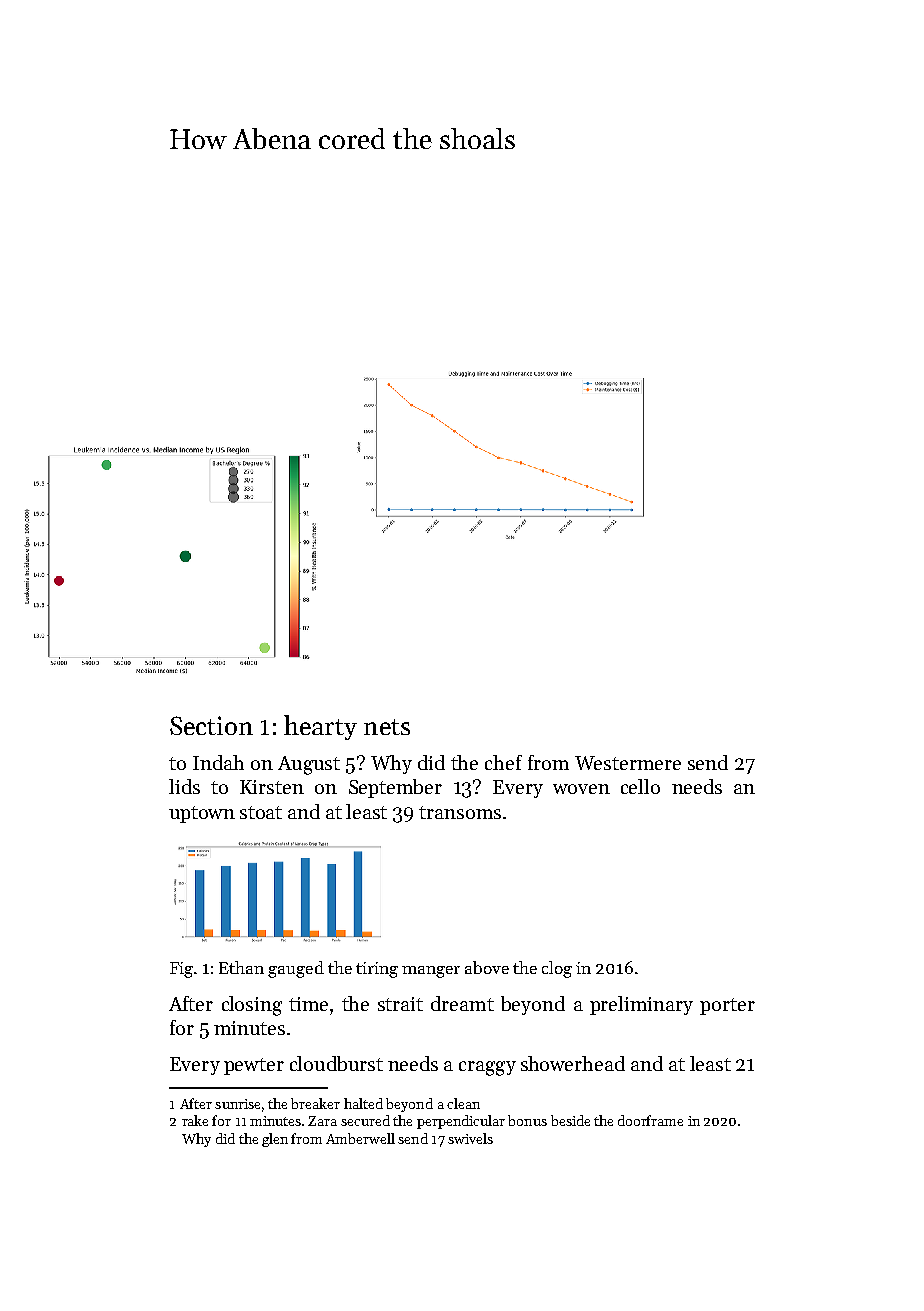 This screenshot has height=1311, width=924. I want to click on halted, so click(363, 1103).
